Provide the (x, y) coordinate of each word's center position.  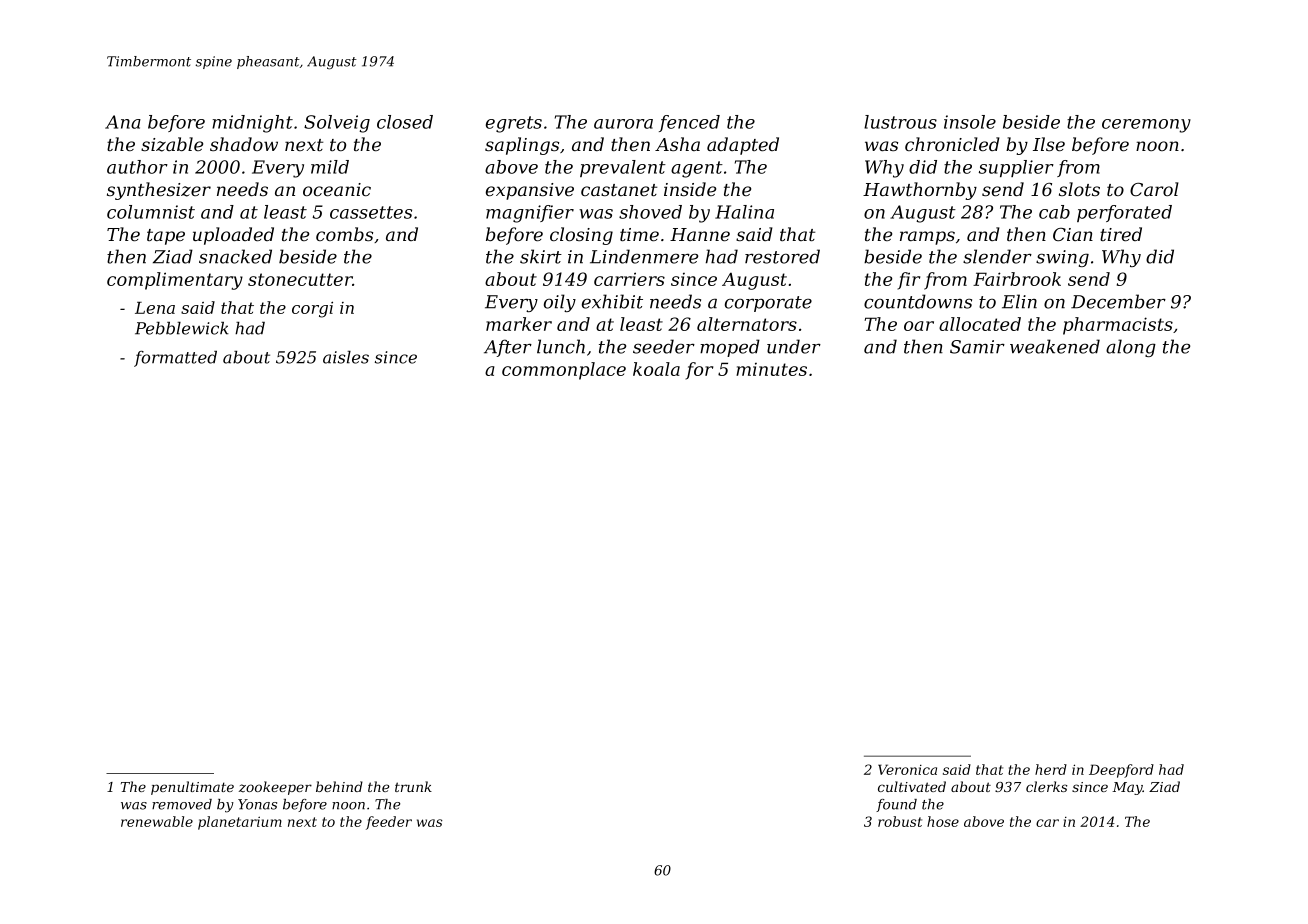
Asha (677, 144)
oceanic (337, 189)
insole (970, 122)
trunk (413, 786)
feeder (389, 823)
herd (1051, 769)
